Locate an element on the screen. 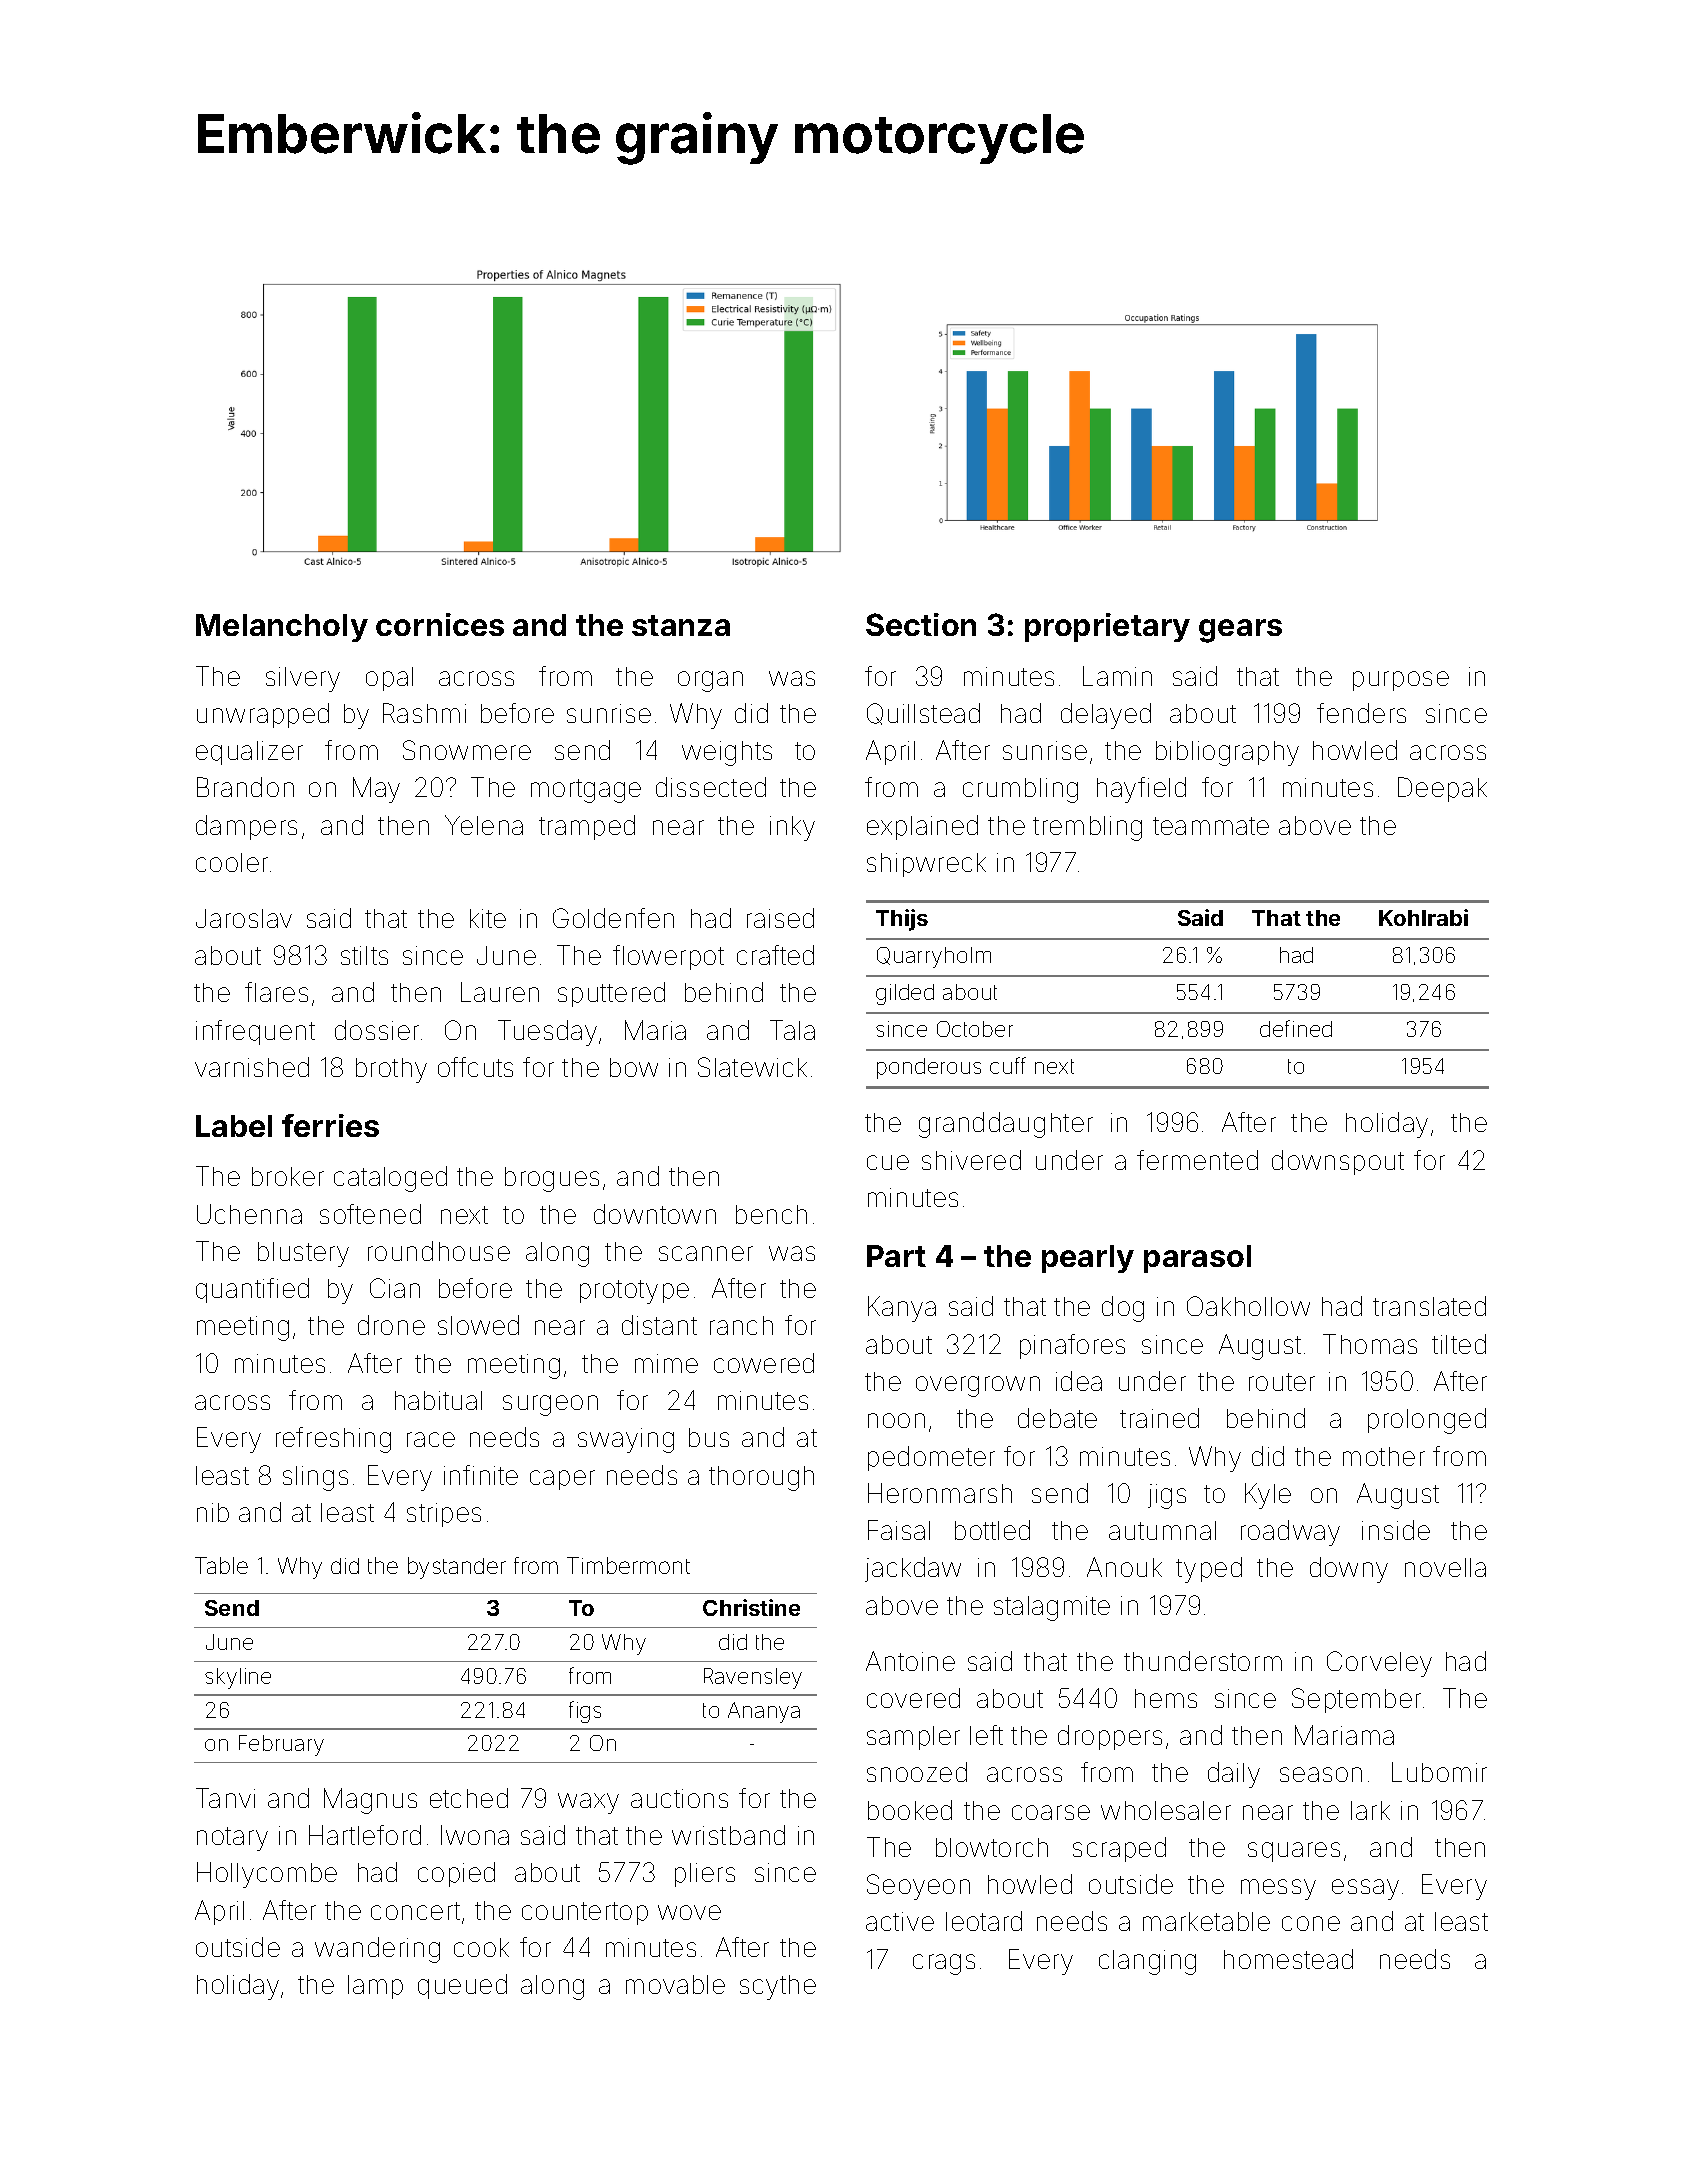  blustery is located at coordinates (303, 1254).
